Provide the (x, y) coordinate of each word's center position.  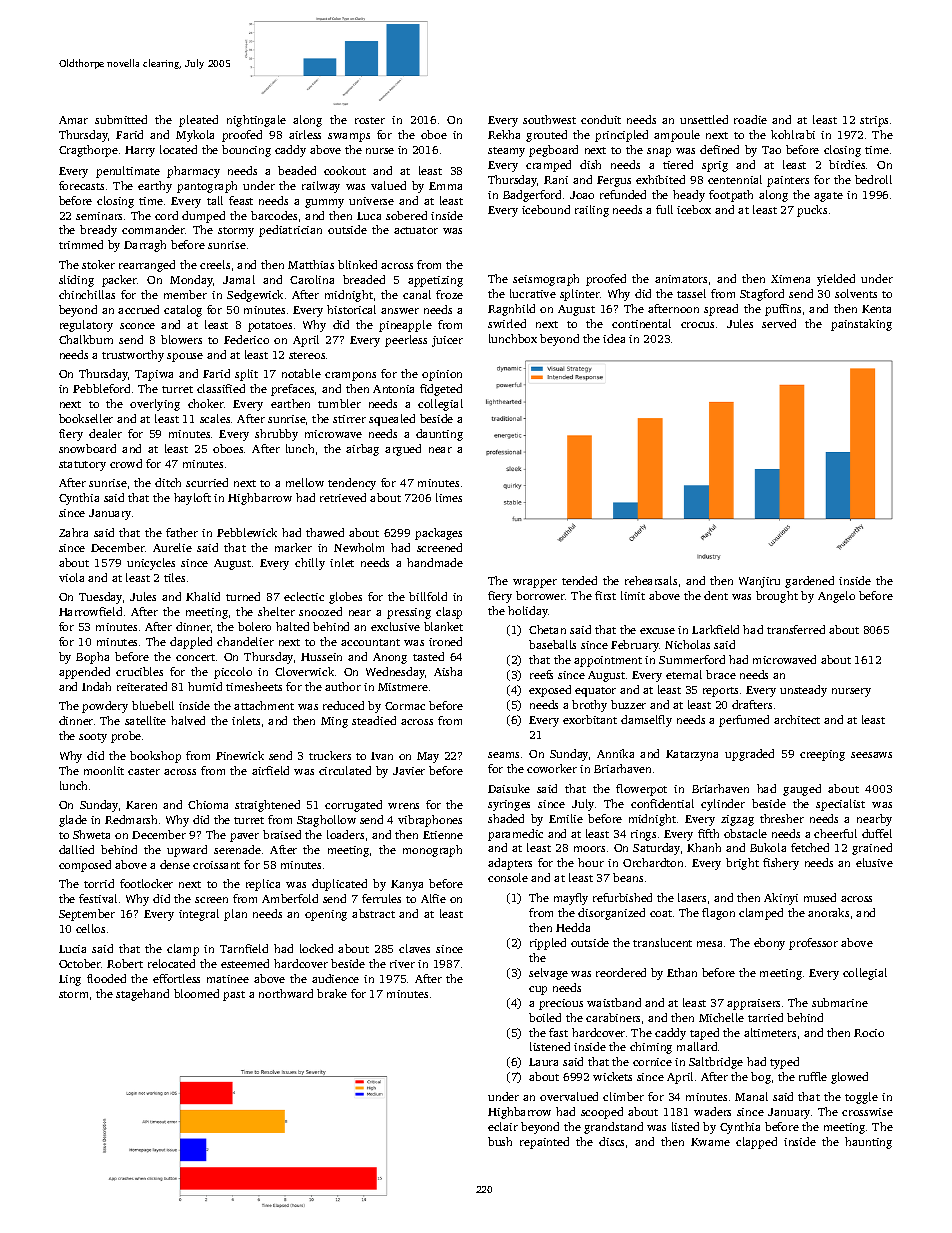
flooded (106, 978)
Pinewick (240, 755)
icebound (546, 209)
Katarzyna (692, 755)
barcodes (274, 215)
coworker (552, 768)
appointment (608, 661)
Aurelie (172, 547)
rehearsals (651, 580)
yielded (836, 280)
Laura (543, 1062)
